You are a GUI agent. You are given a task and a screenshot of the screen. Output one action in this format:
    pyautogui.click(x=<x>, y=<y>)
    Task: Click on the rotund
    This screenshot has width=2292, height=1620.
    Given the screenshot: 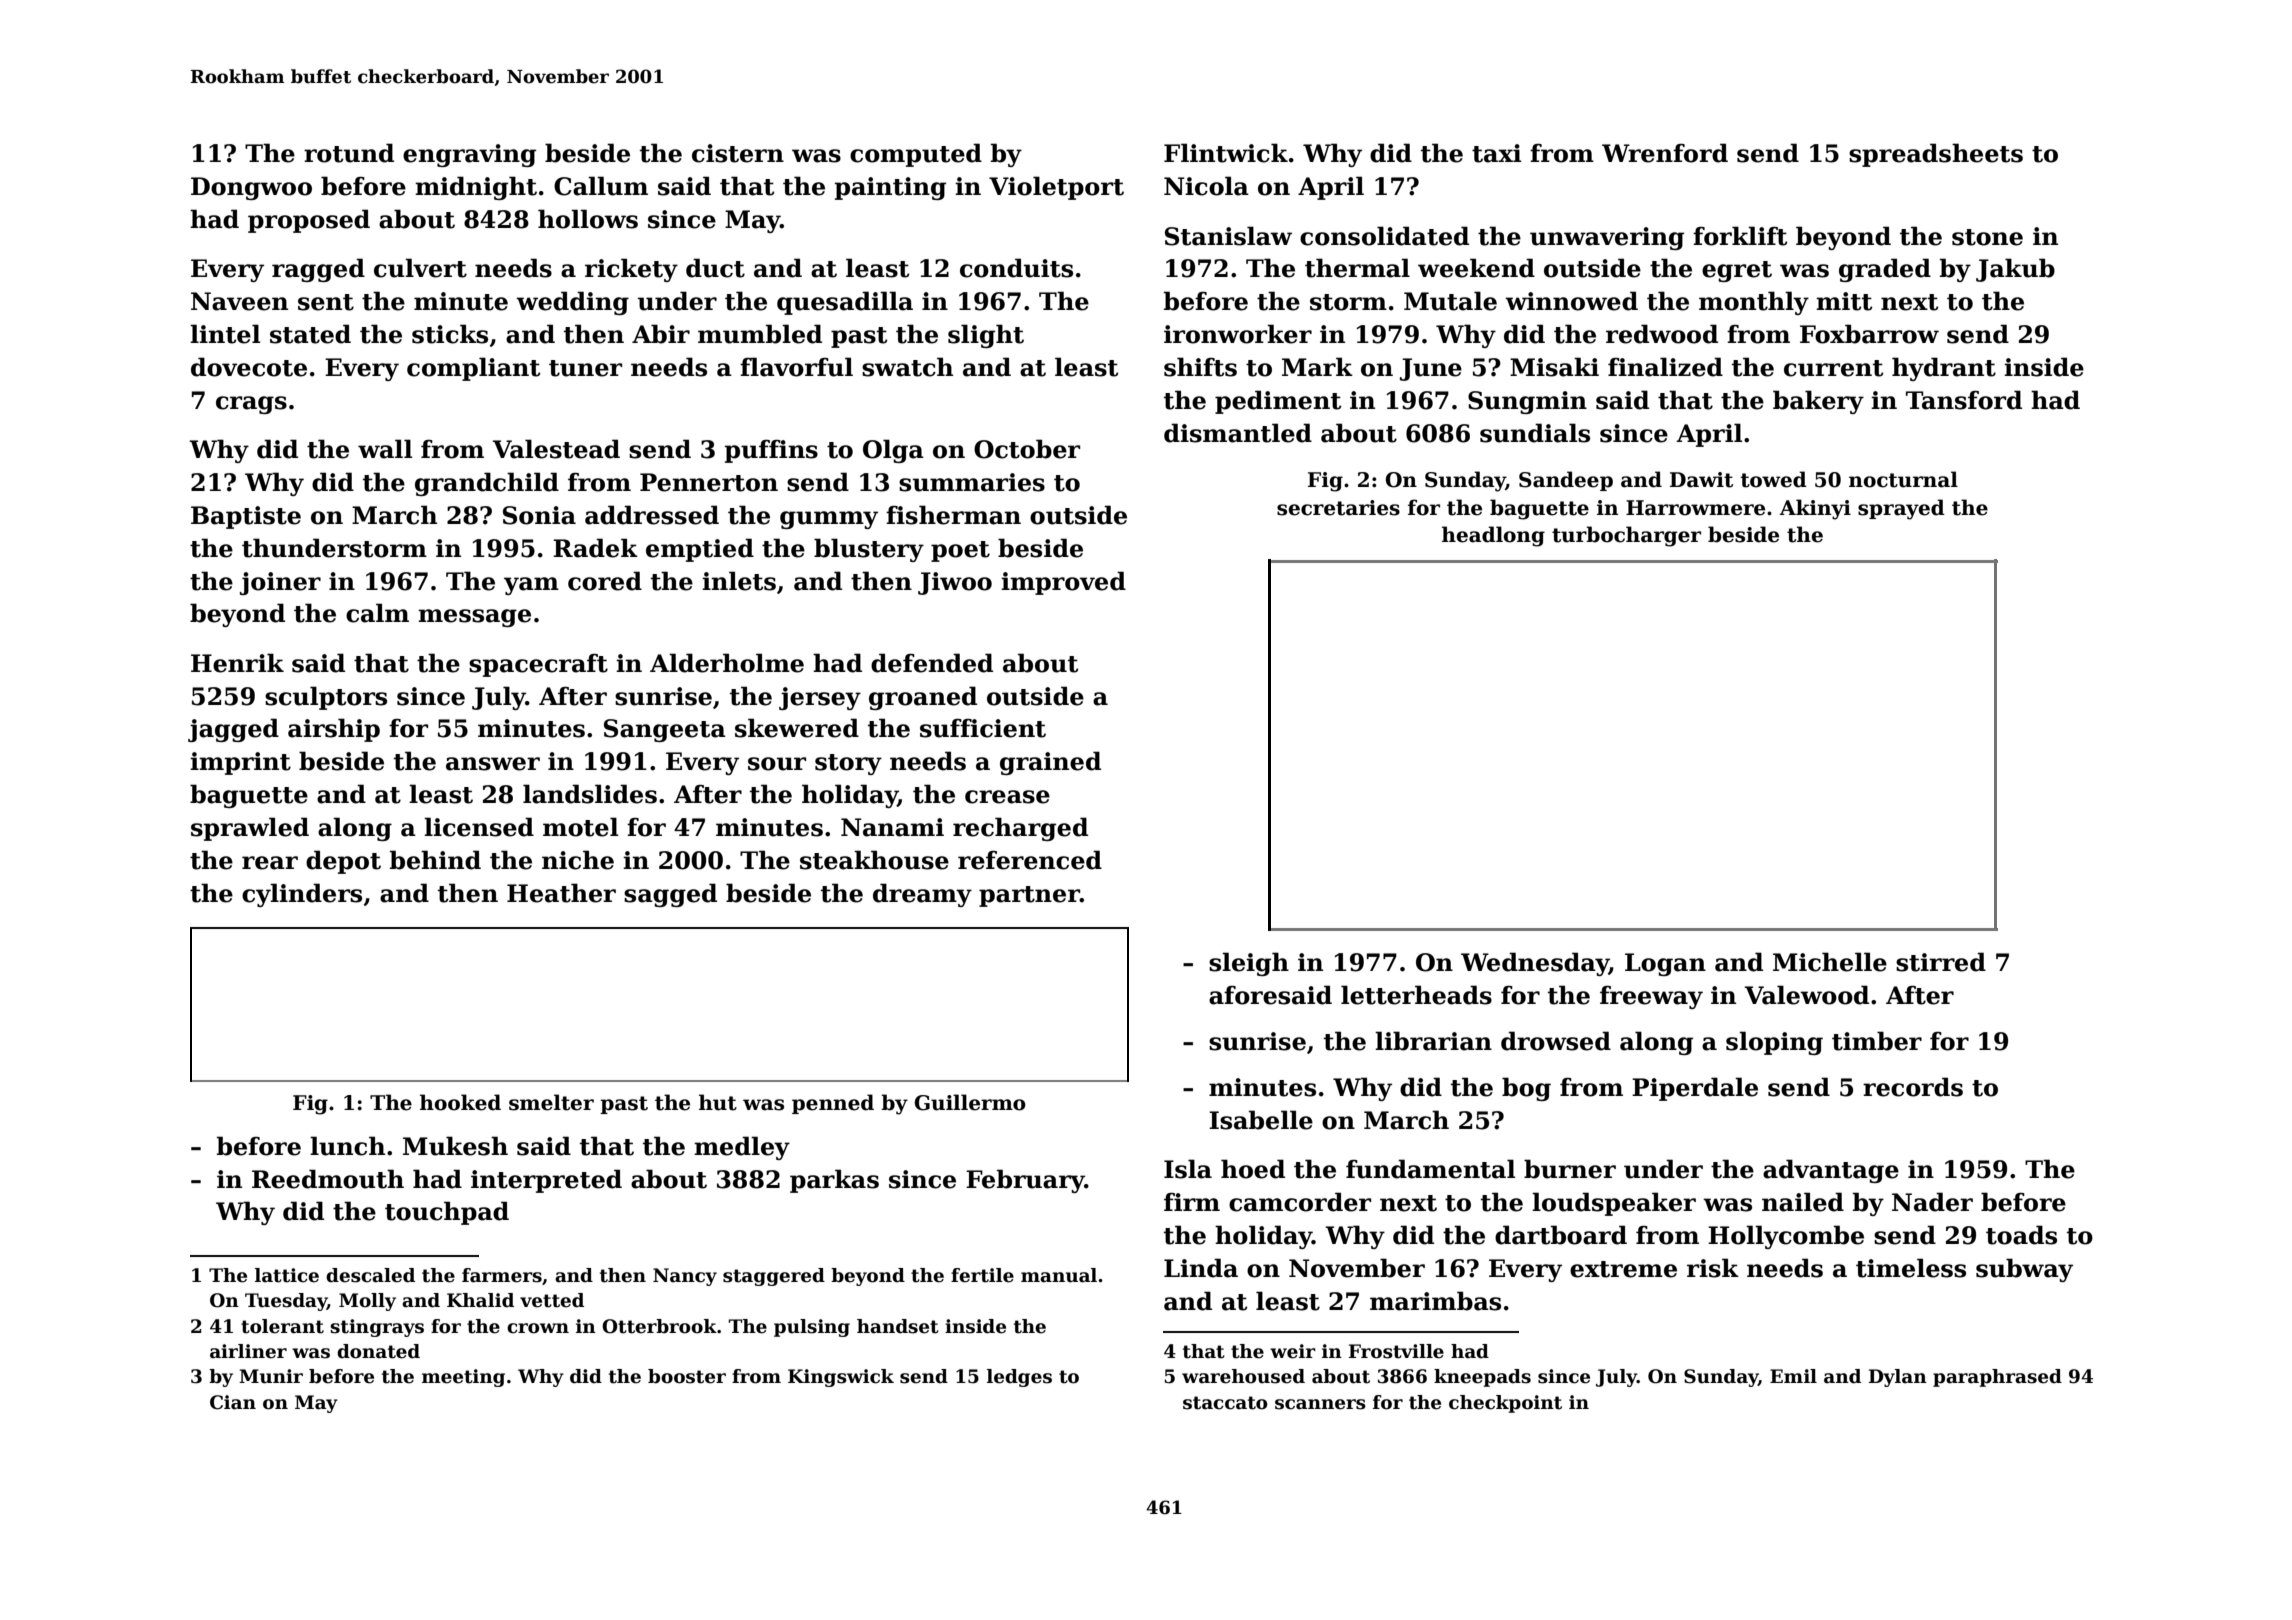 What is the action you would take?
    pyautogui.click(x=349, y=153)
